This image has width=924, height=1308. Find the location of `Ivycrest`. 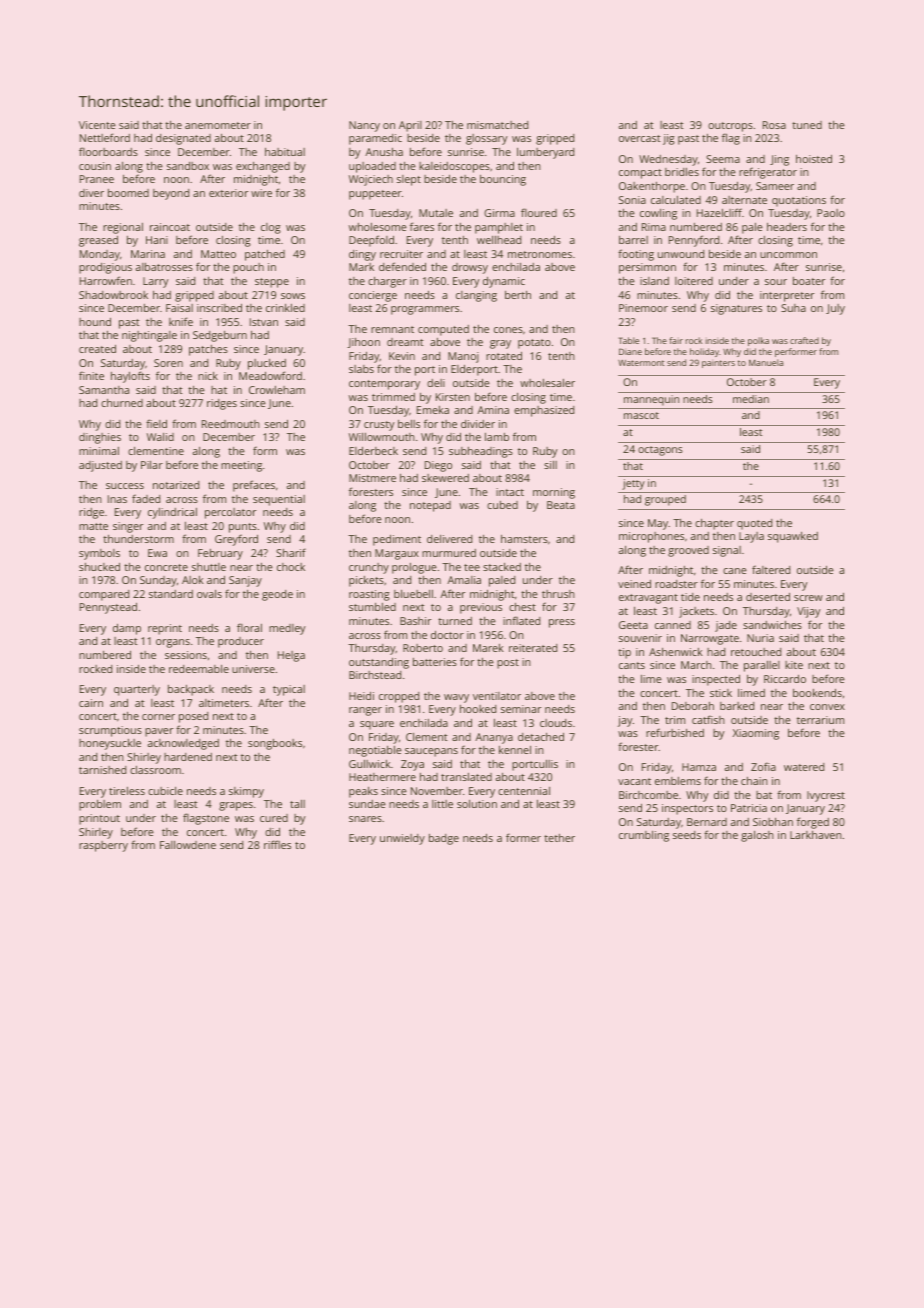

Ivycrest is located at coordinates (826, 796).
